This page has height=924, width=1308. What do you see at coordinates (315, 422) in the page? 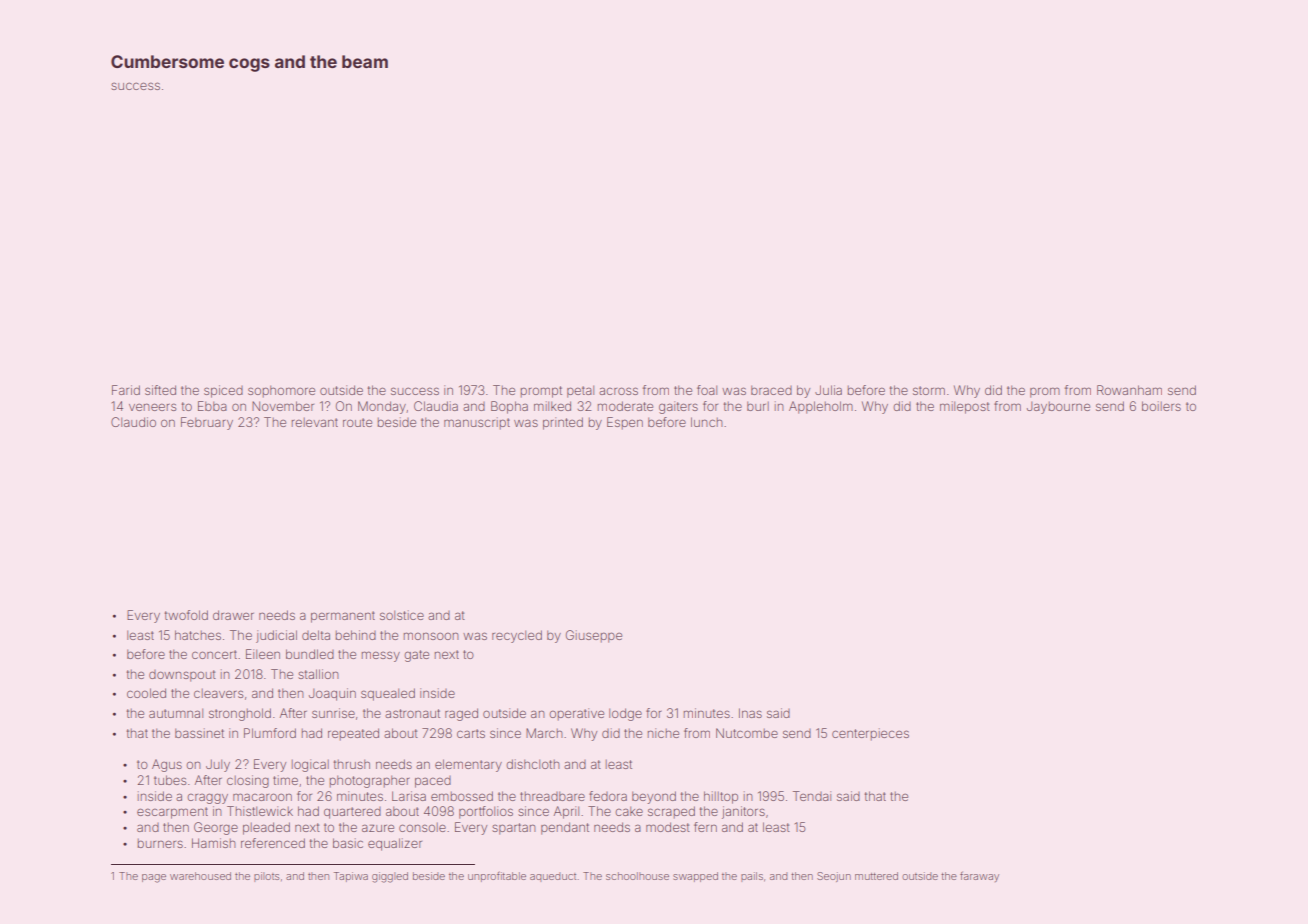
I see `relevant` at bounding box center [315, 422].
